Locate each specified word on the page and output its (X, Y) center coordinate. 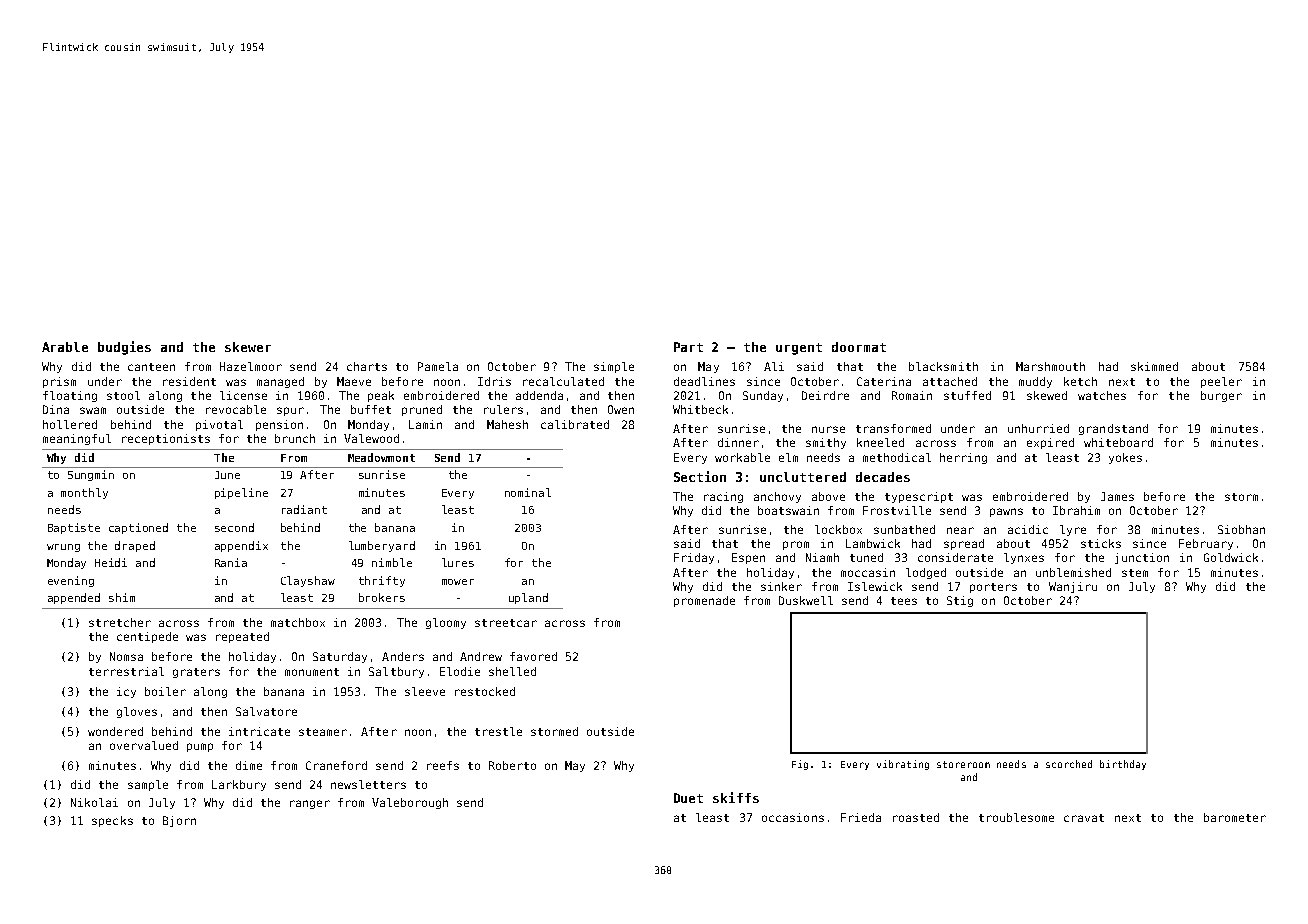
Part (688, 347)
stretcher (120, 622)
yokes (1125, 458)
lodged (926, 573)
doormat (859, 347)
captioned (138, 528)
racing (723, 497)
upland (528, 598)
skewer (248, 347)
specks (112, 821)
